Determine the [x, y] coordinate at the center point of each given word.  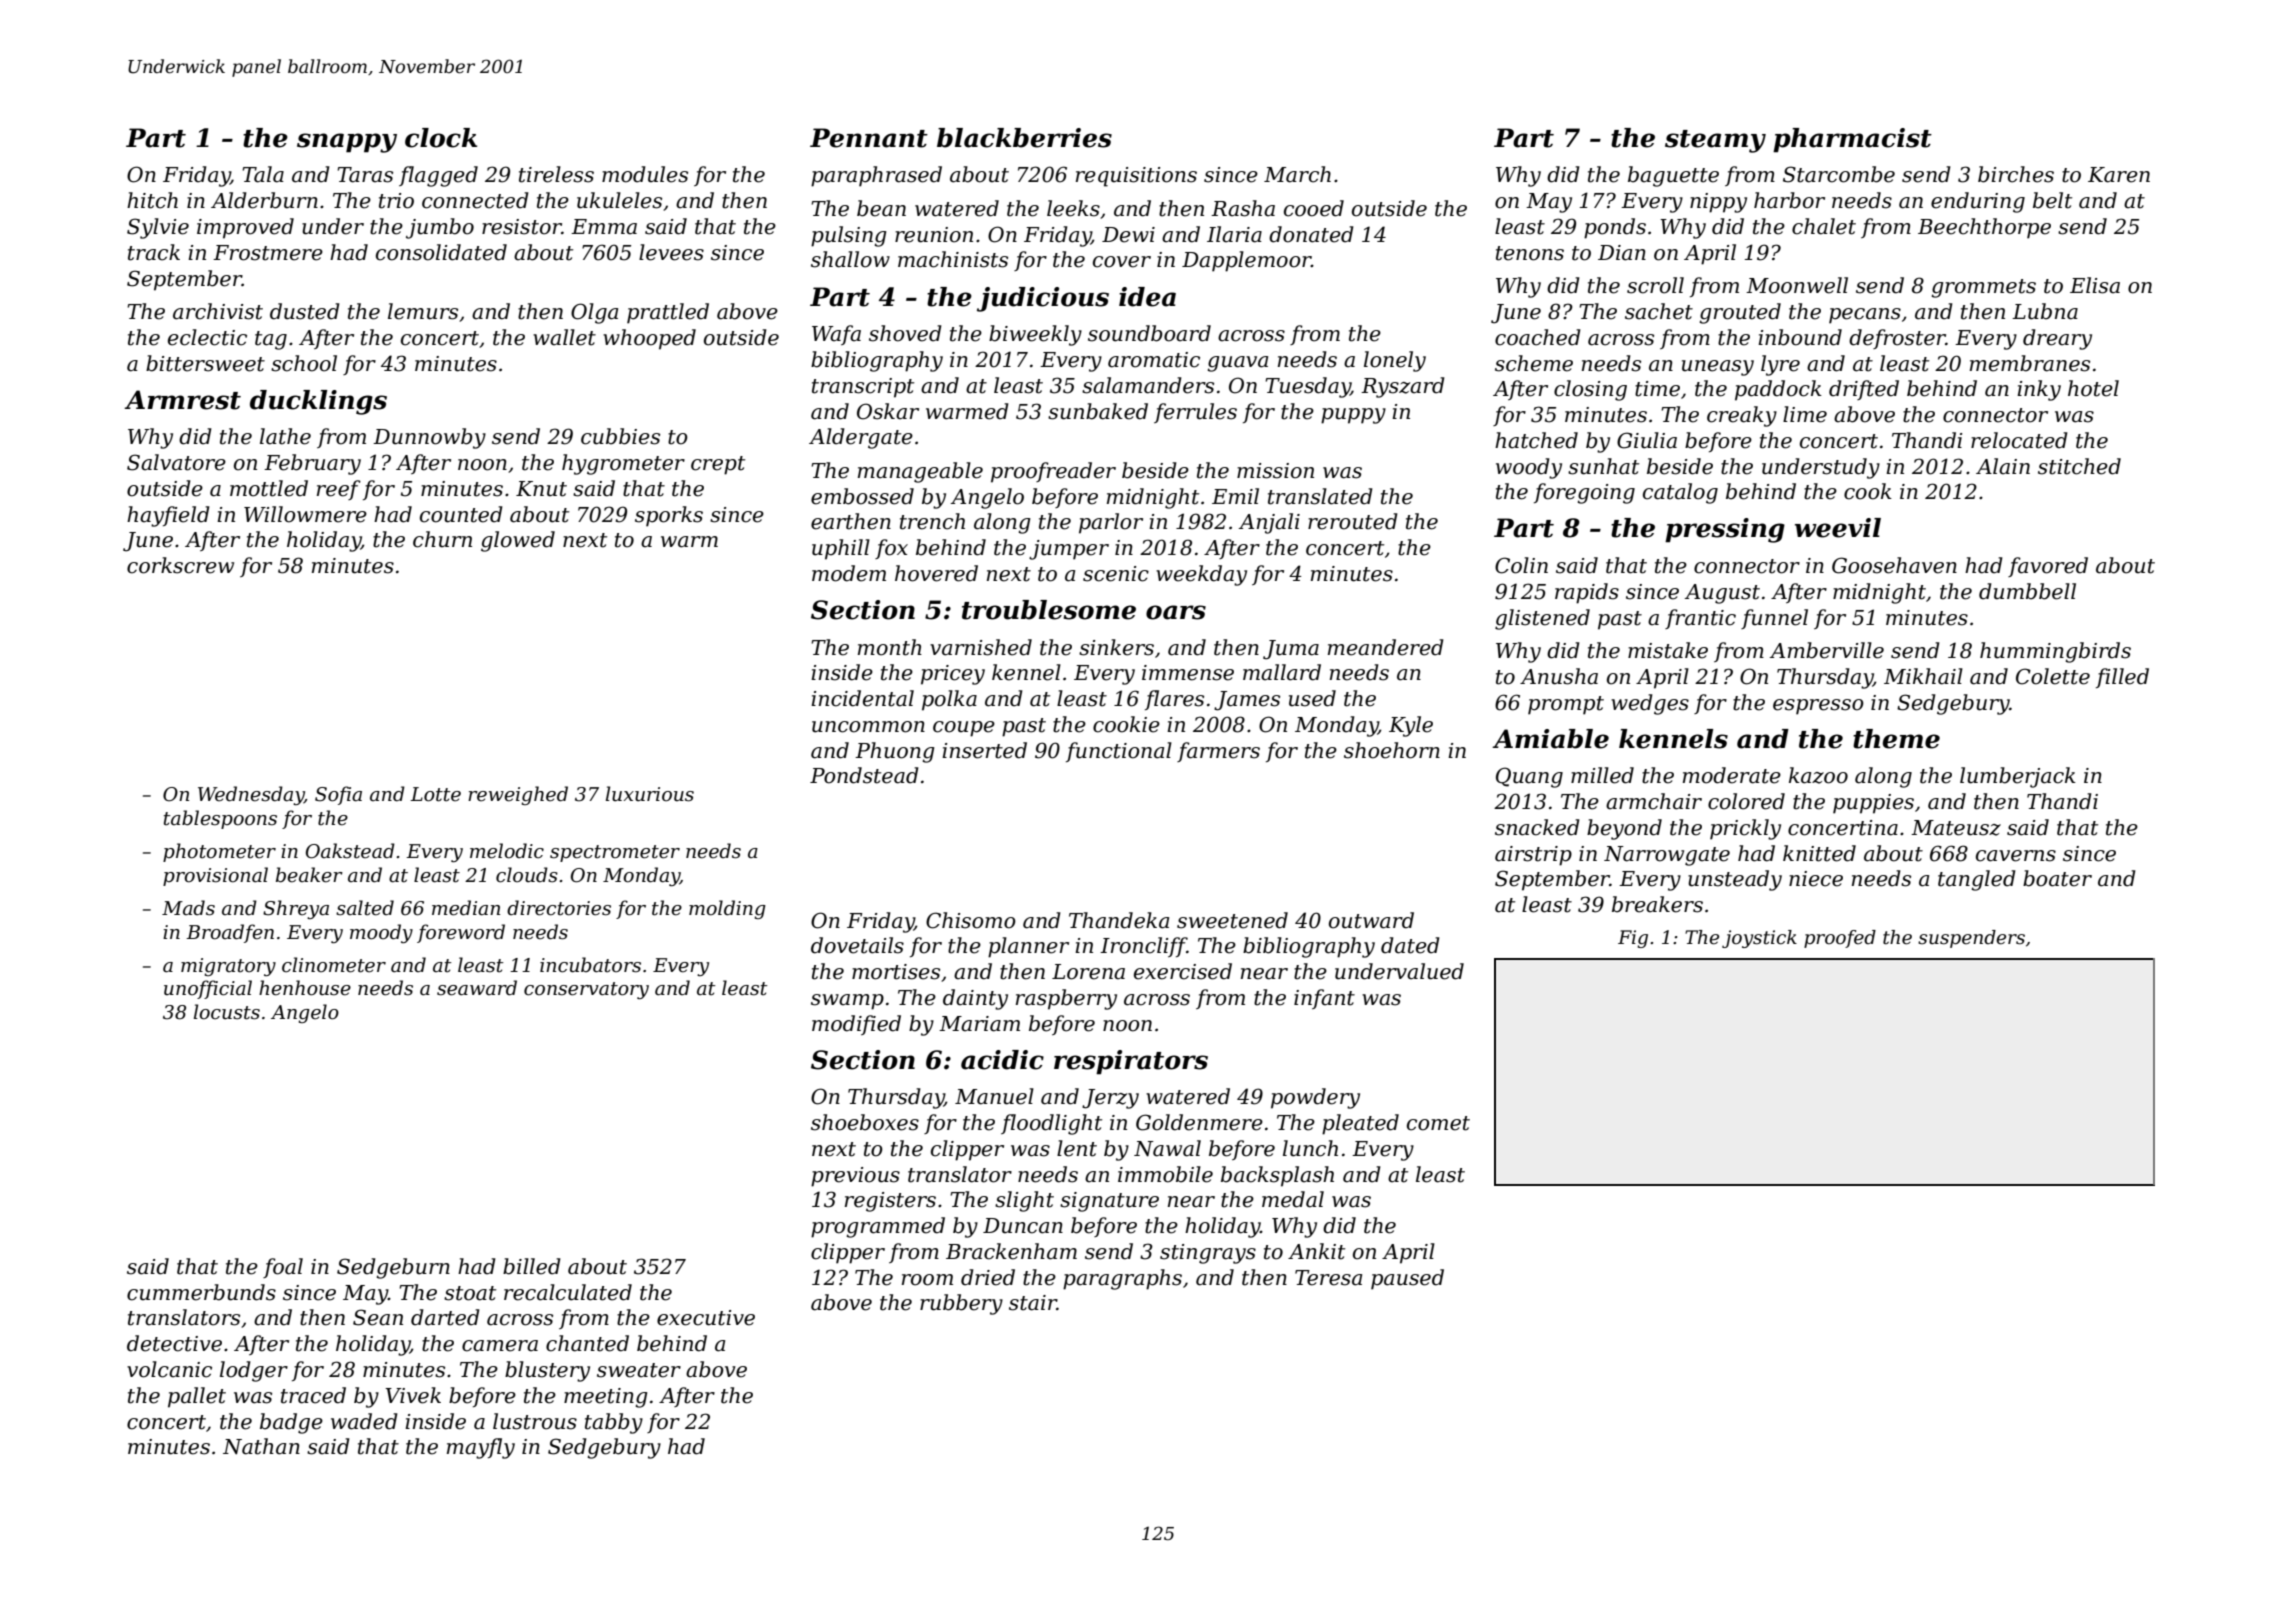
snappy [347, 143]
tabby [614, 1423]
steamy [1715, 141]
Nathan [261, 1446]
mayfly [481, 1448]
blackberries [1024, 138]
